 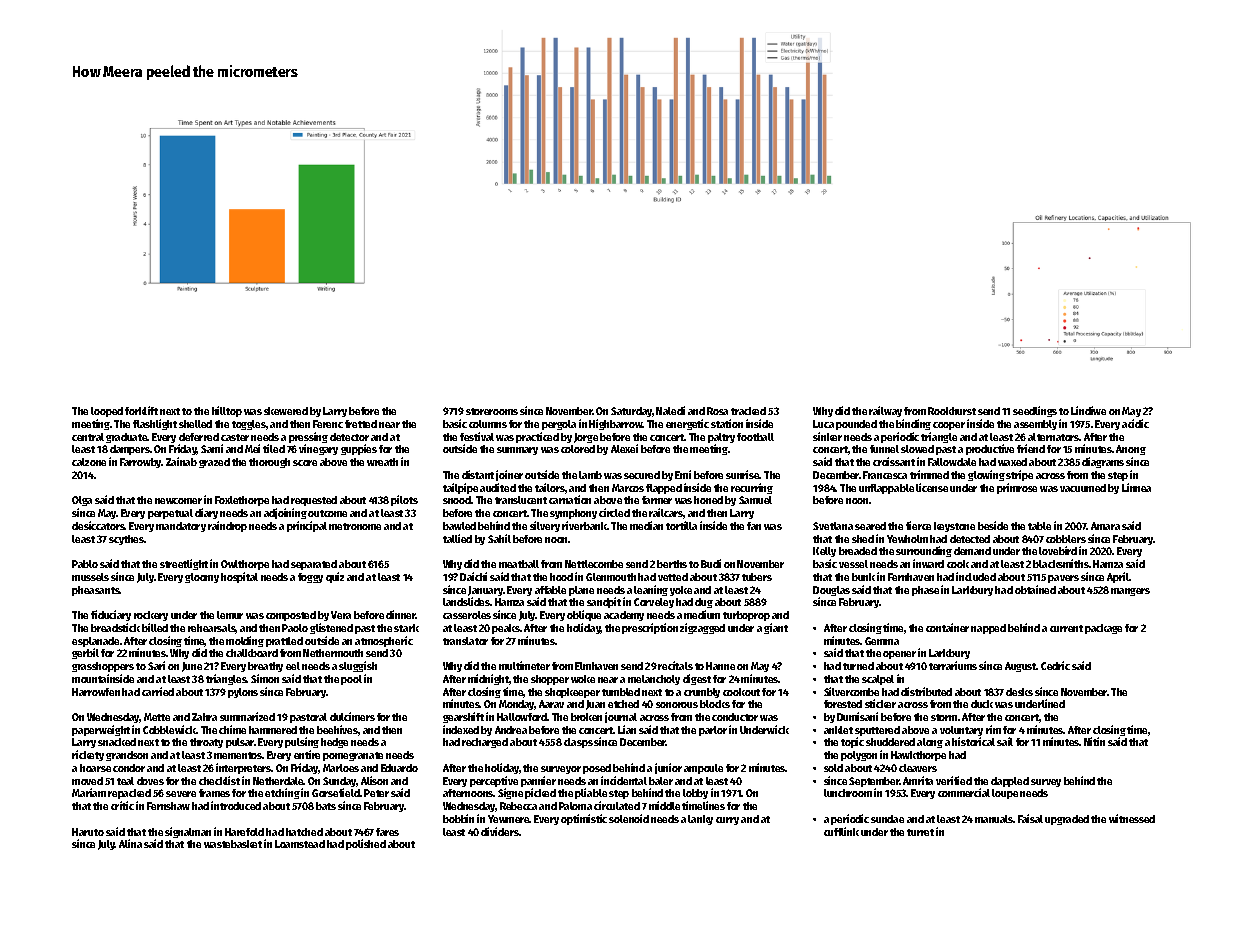 What do you see at coordinates (335, 577) in the screenshot?
I see `quiz` at bounding box center [335, 577].
